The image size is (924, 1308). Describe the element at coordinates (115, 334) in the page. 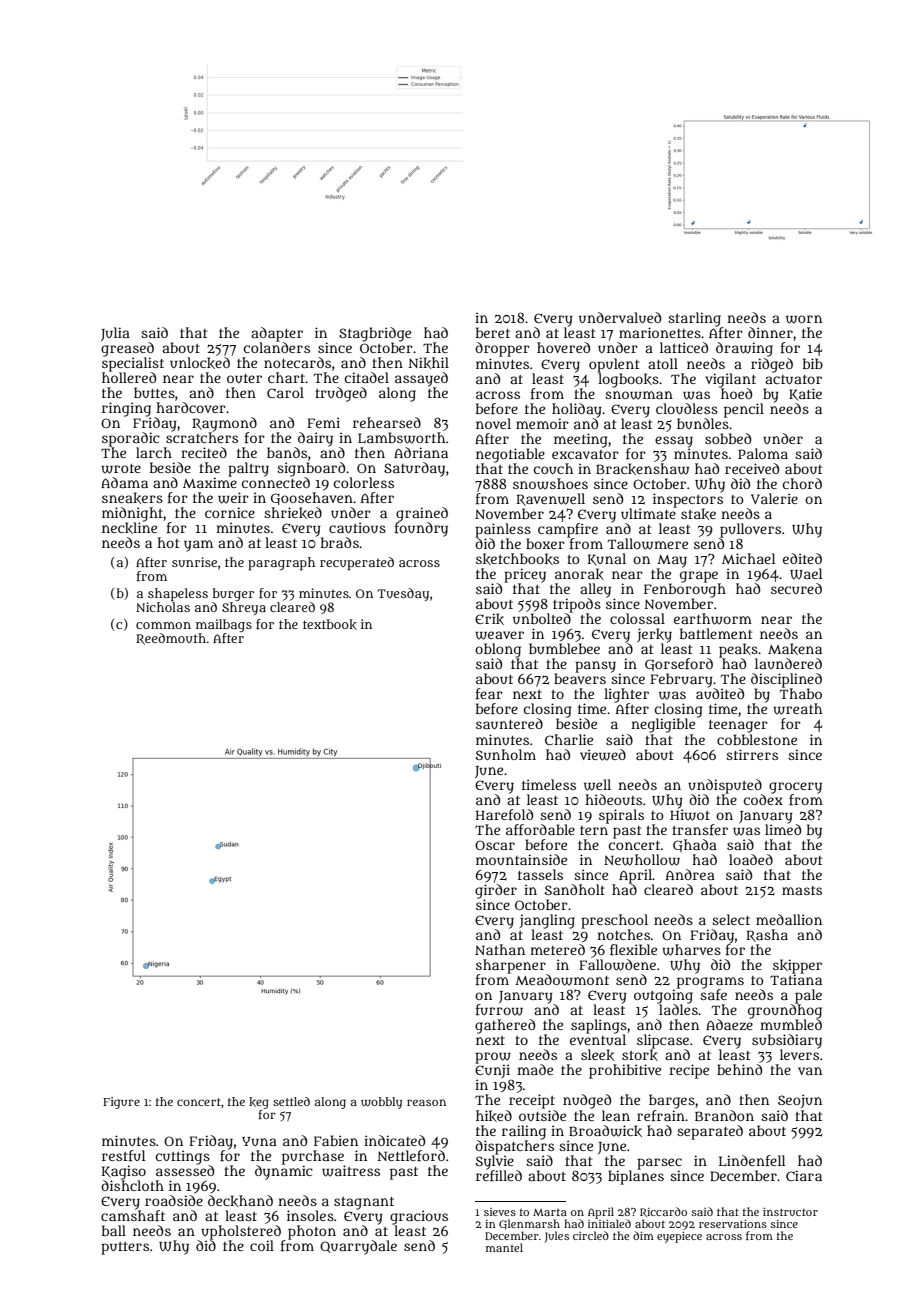

I see `Julia` at that location.
